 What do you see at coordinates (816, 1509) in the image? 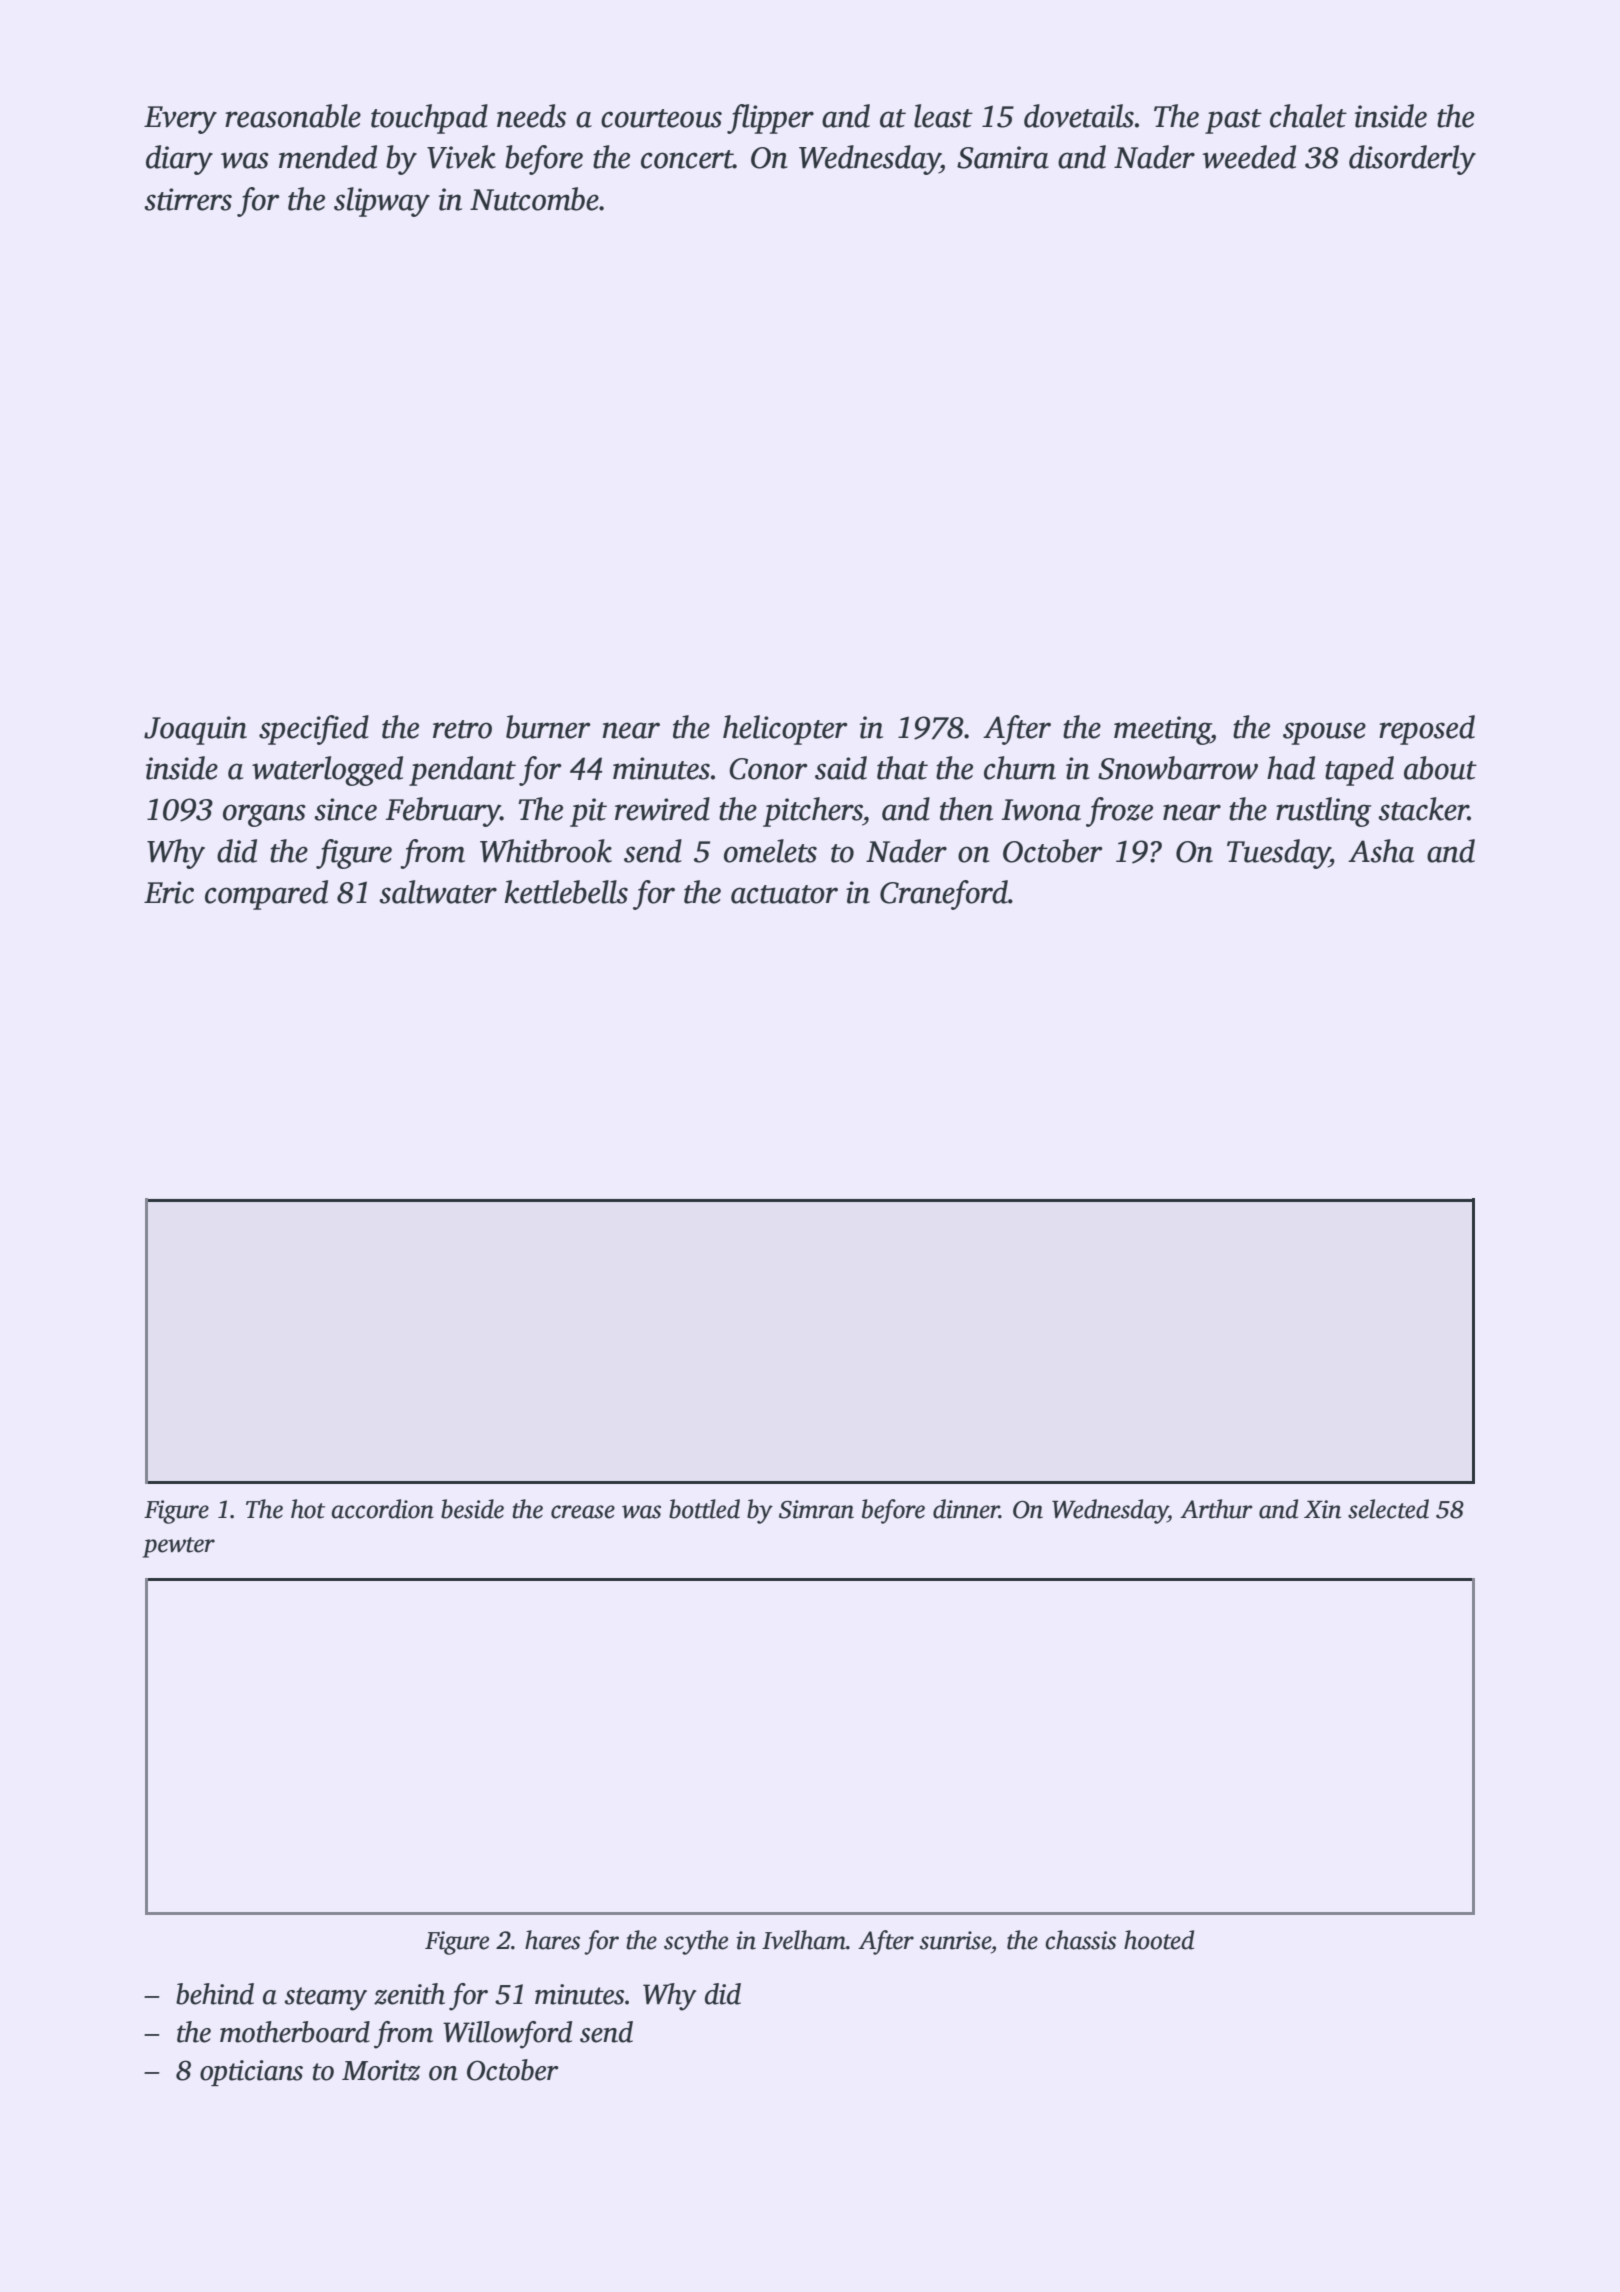
I see `Simran` at bounding box center [816, 1509].
